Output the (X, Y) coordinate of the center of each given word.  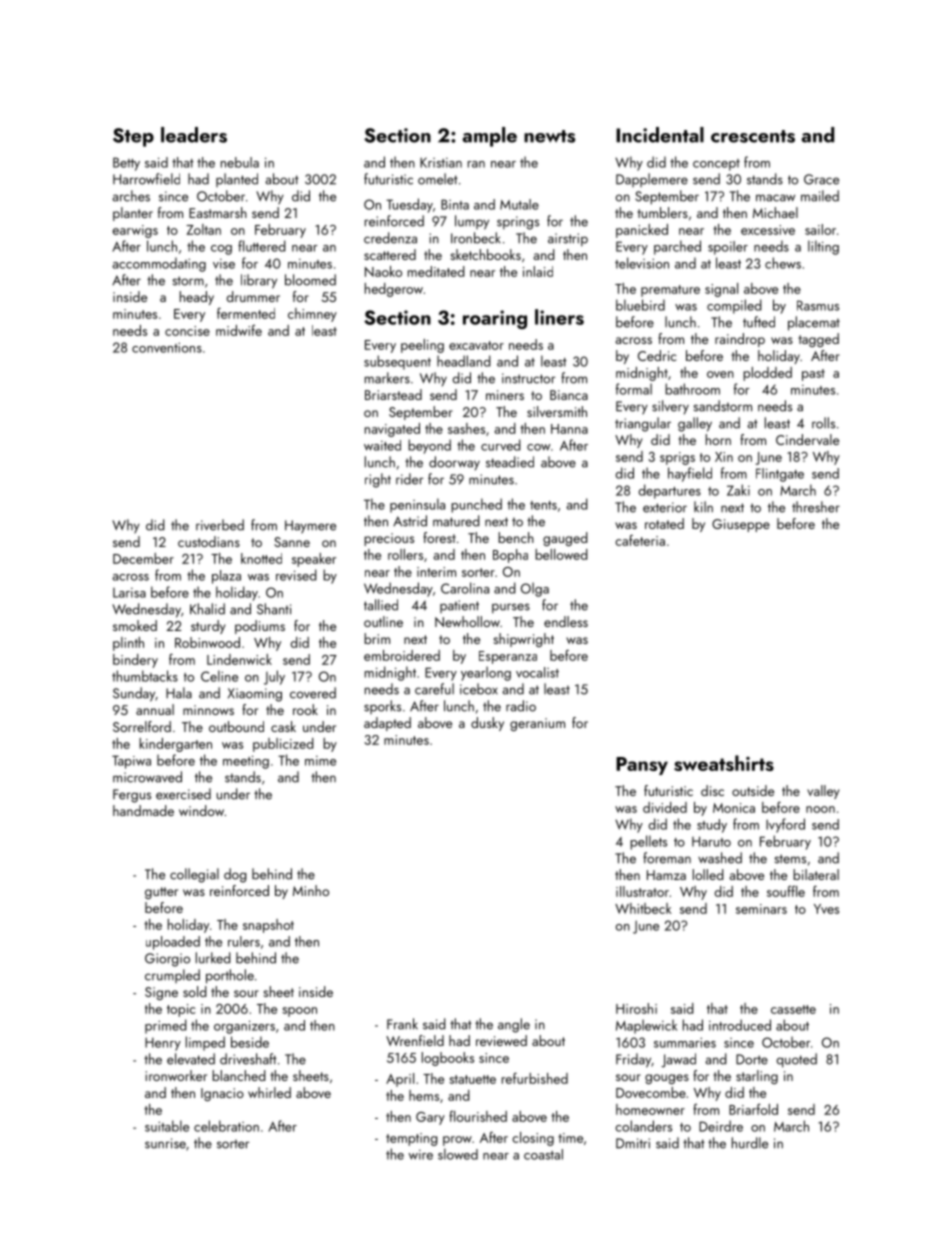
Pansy (642, 766)
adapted (387, 724)
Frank (402, 1024)
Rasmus (818, 305)
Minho (311, 890)
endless (566, 621)
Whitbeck (643, 908)
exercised (183, 794)
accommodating (159, 264)
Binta (455, 204)
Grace (821, 179)
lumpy (472, 222)
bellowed (561, 554)
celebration (226, 1126)
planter (133, 214)
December (143, 558)
